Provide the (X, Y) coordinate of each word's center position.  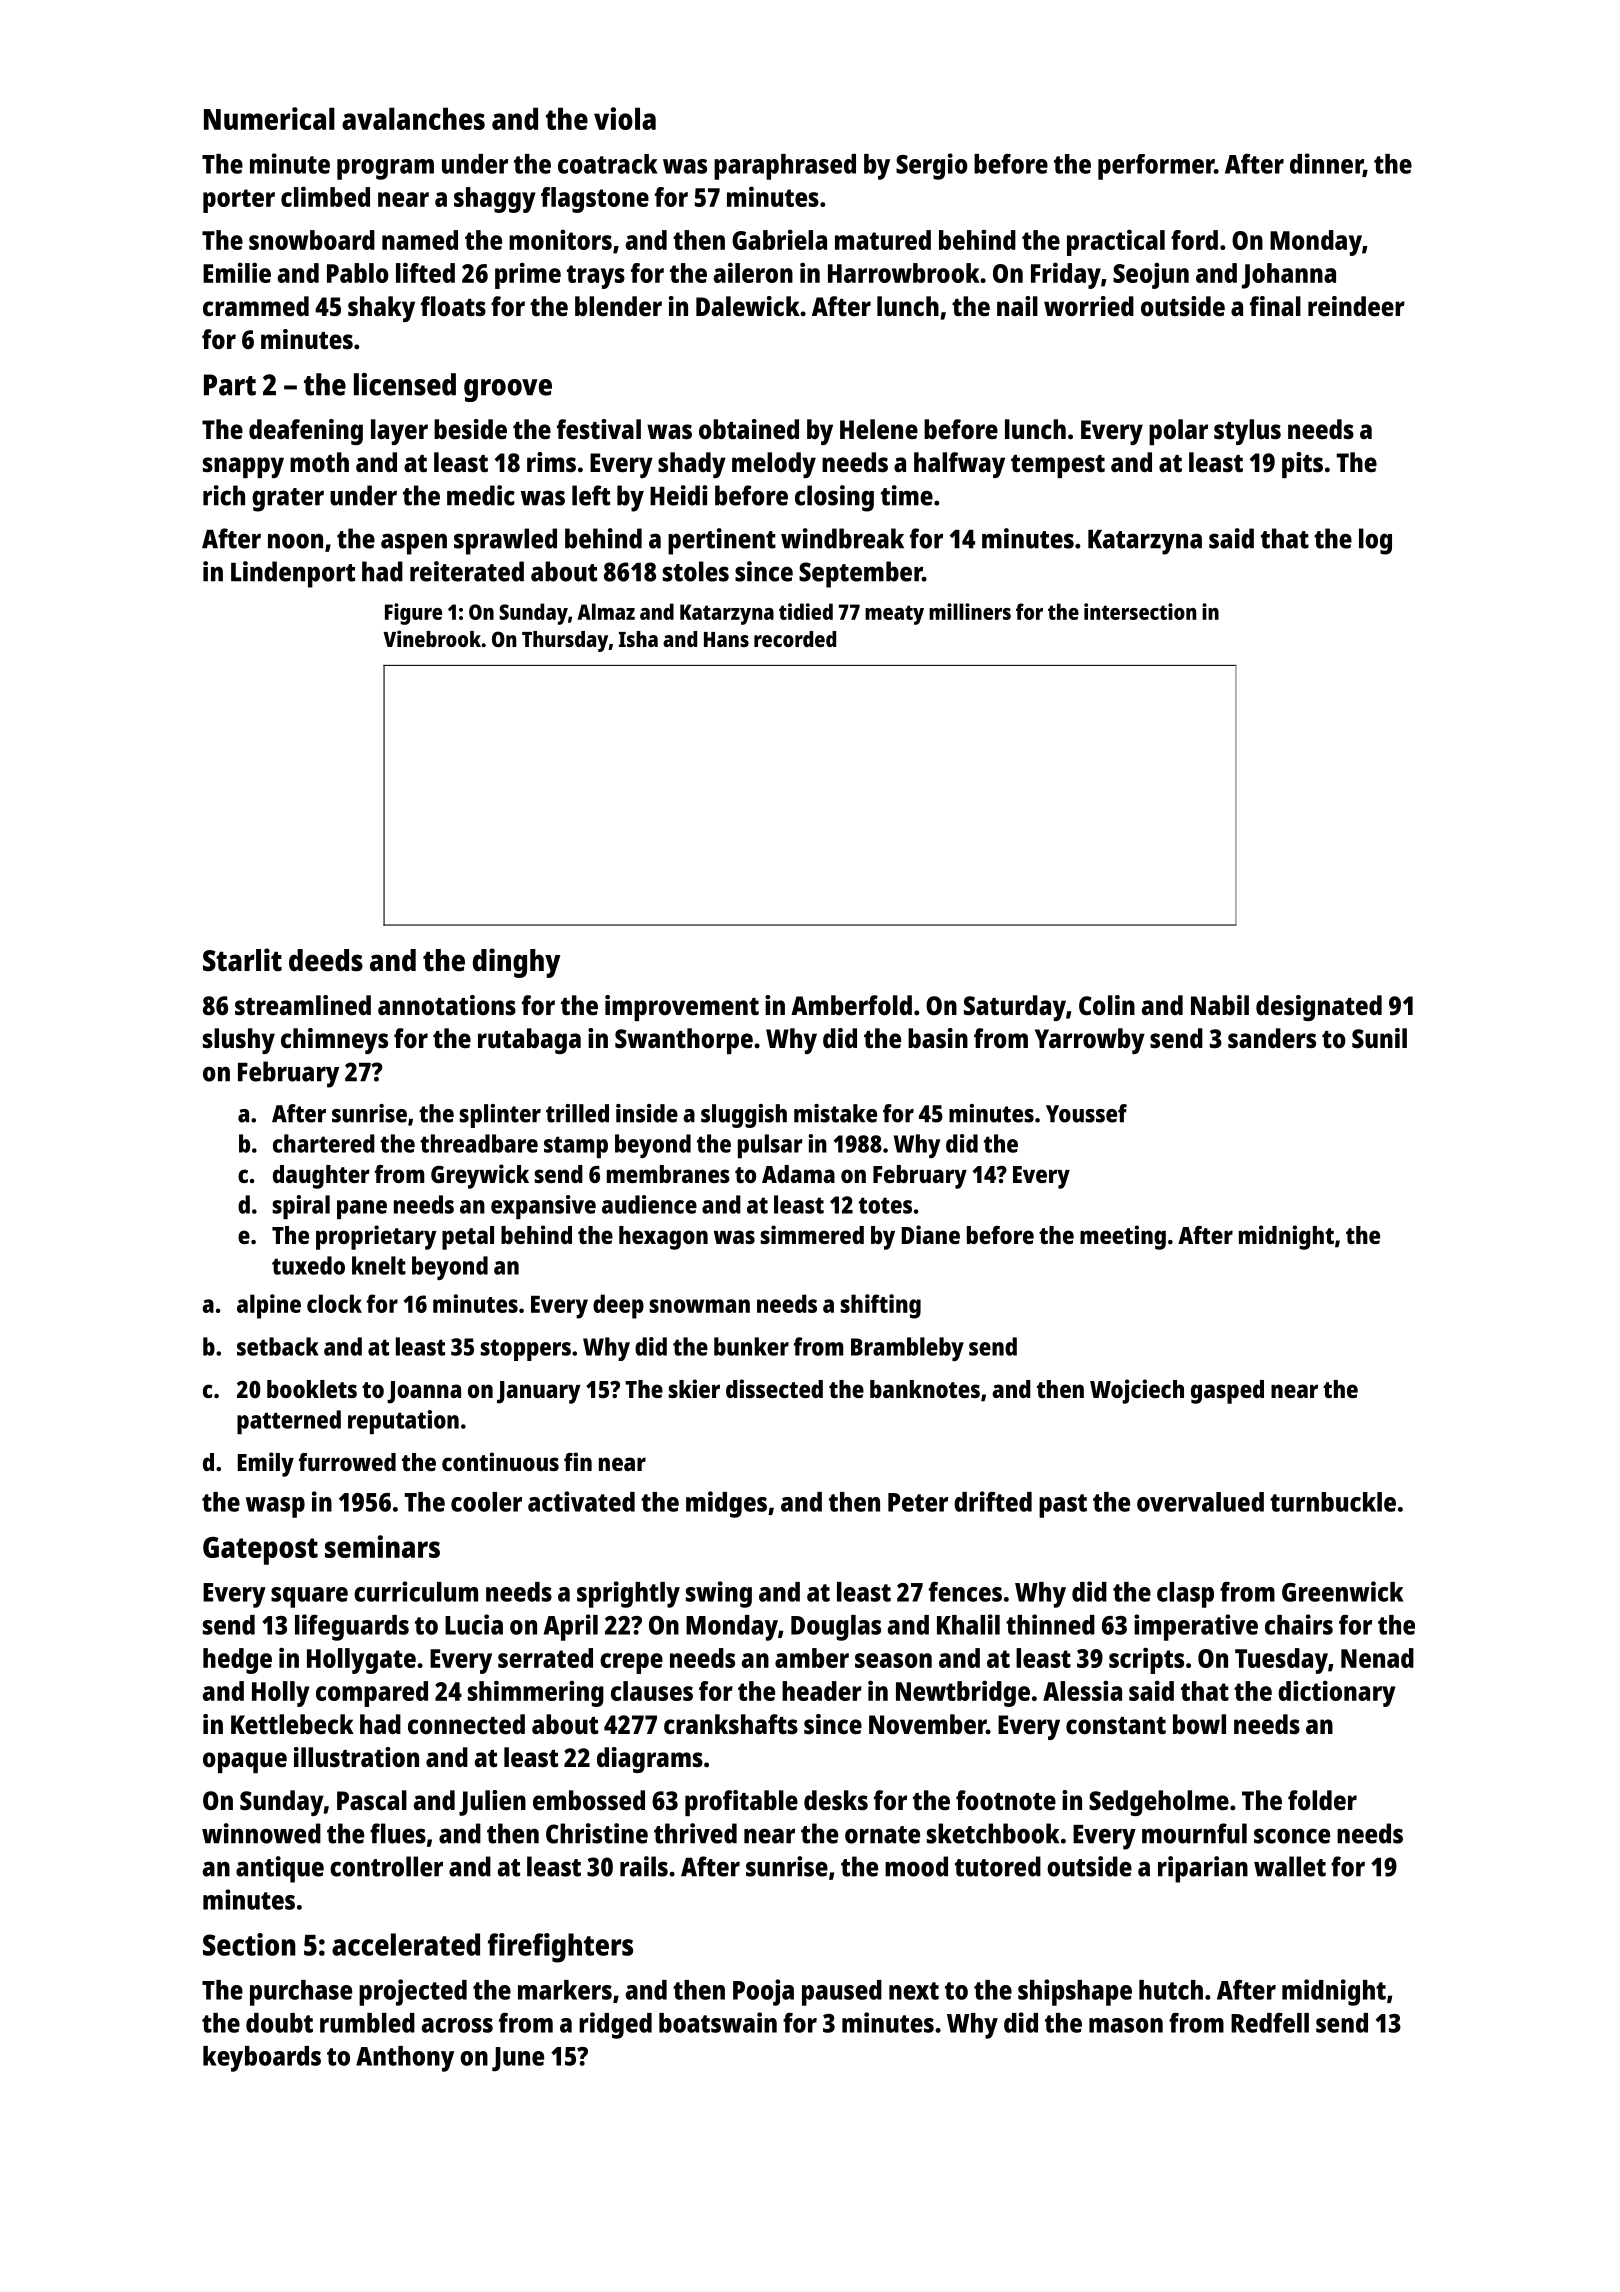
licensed (405, 384)
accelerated (406, 1944)
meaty (894, 615)
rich (224, 495)
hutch (1171, 1990)
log (1375, 541)
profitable (741, 1803)
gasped (1227, 1392)
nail (1017, 306)
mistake (835, 1113)
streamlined (303, 1005)
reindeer (1356, 306)
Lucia (474, 1624)
